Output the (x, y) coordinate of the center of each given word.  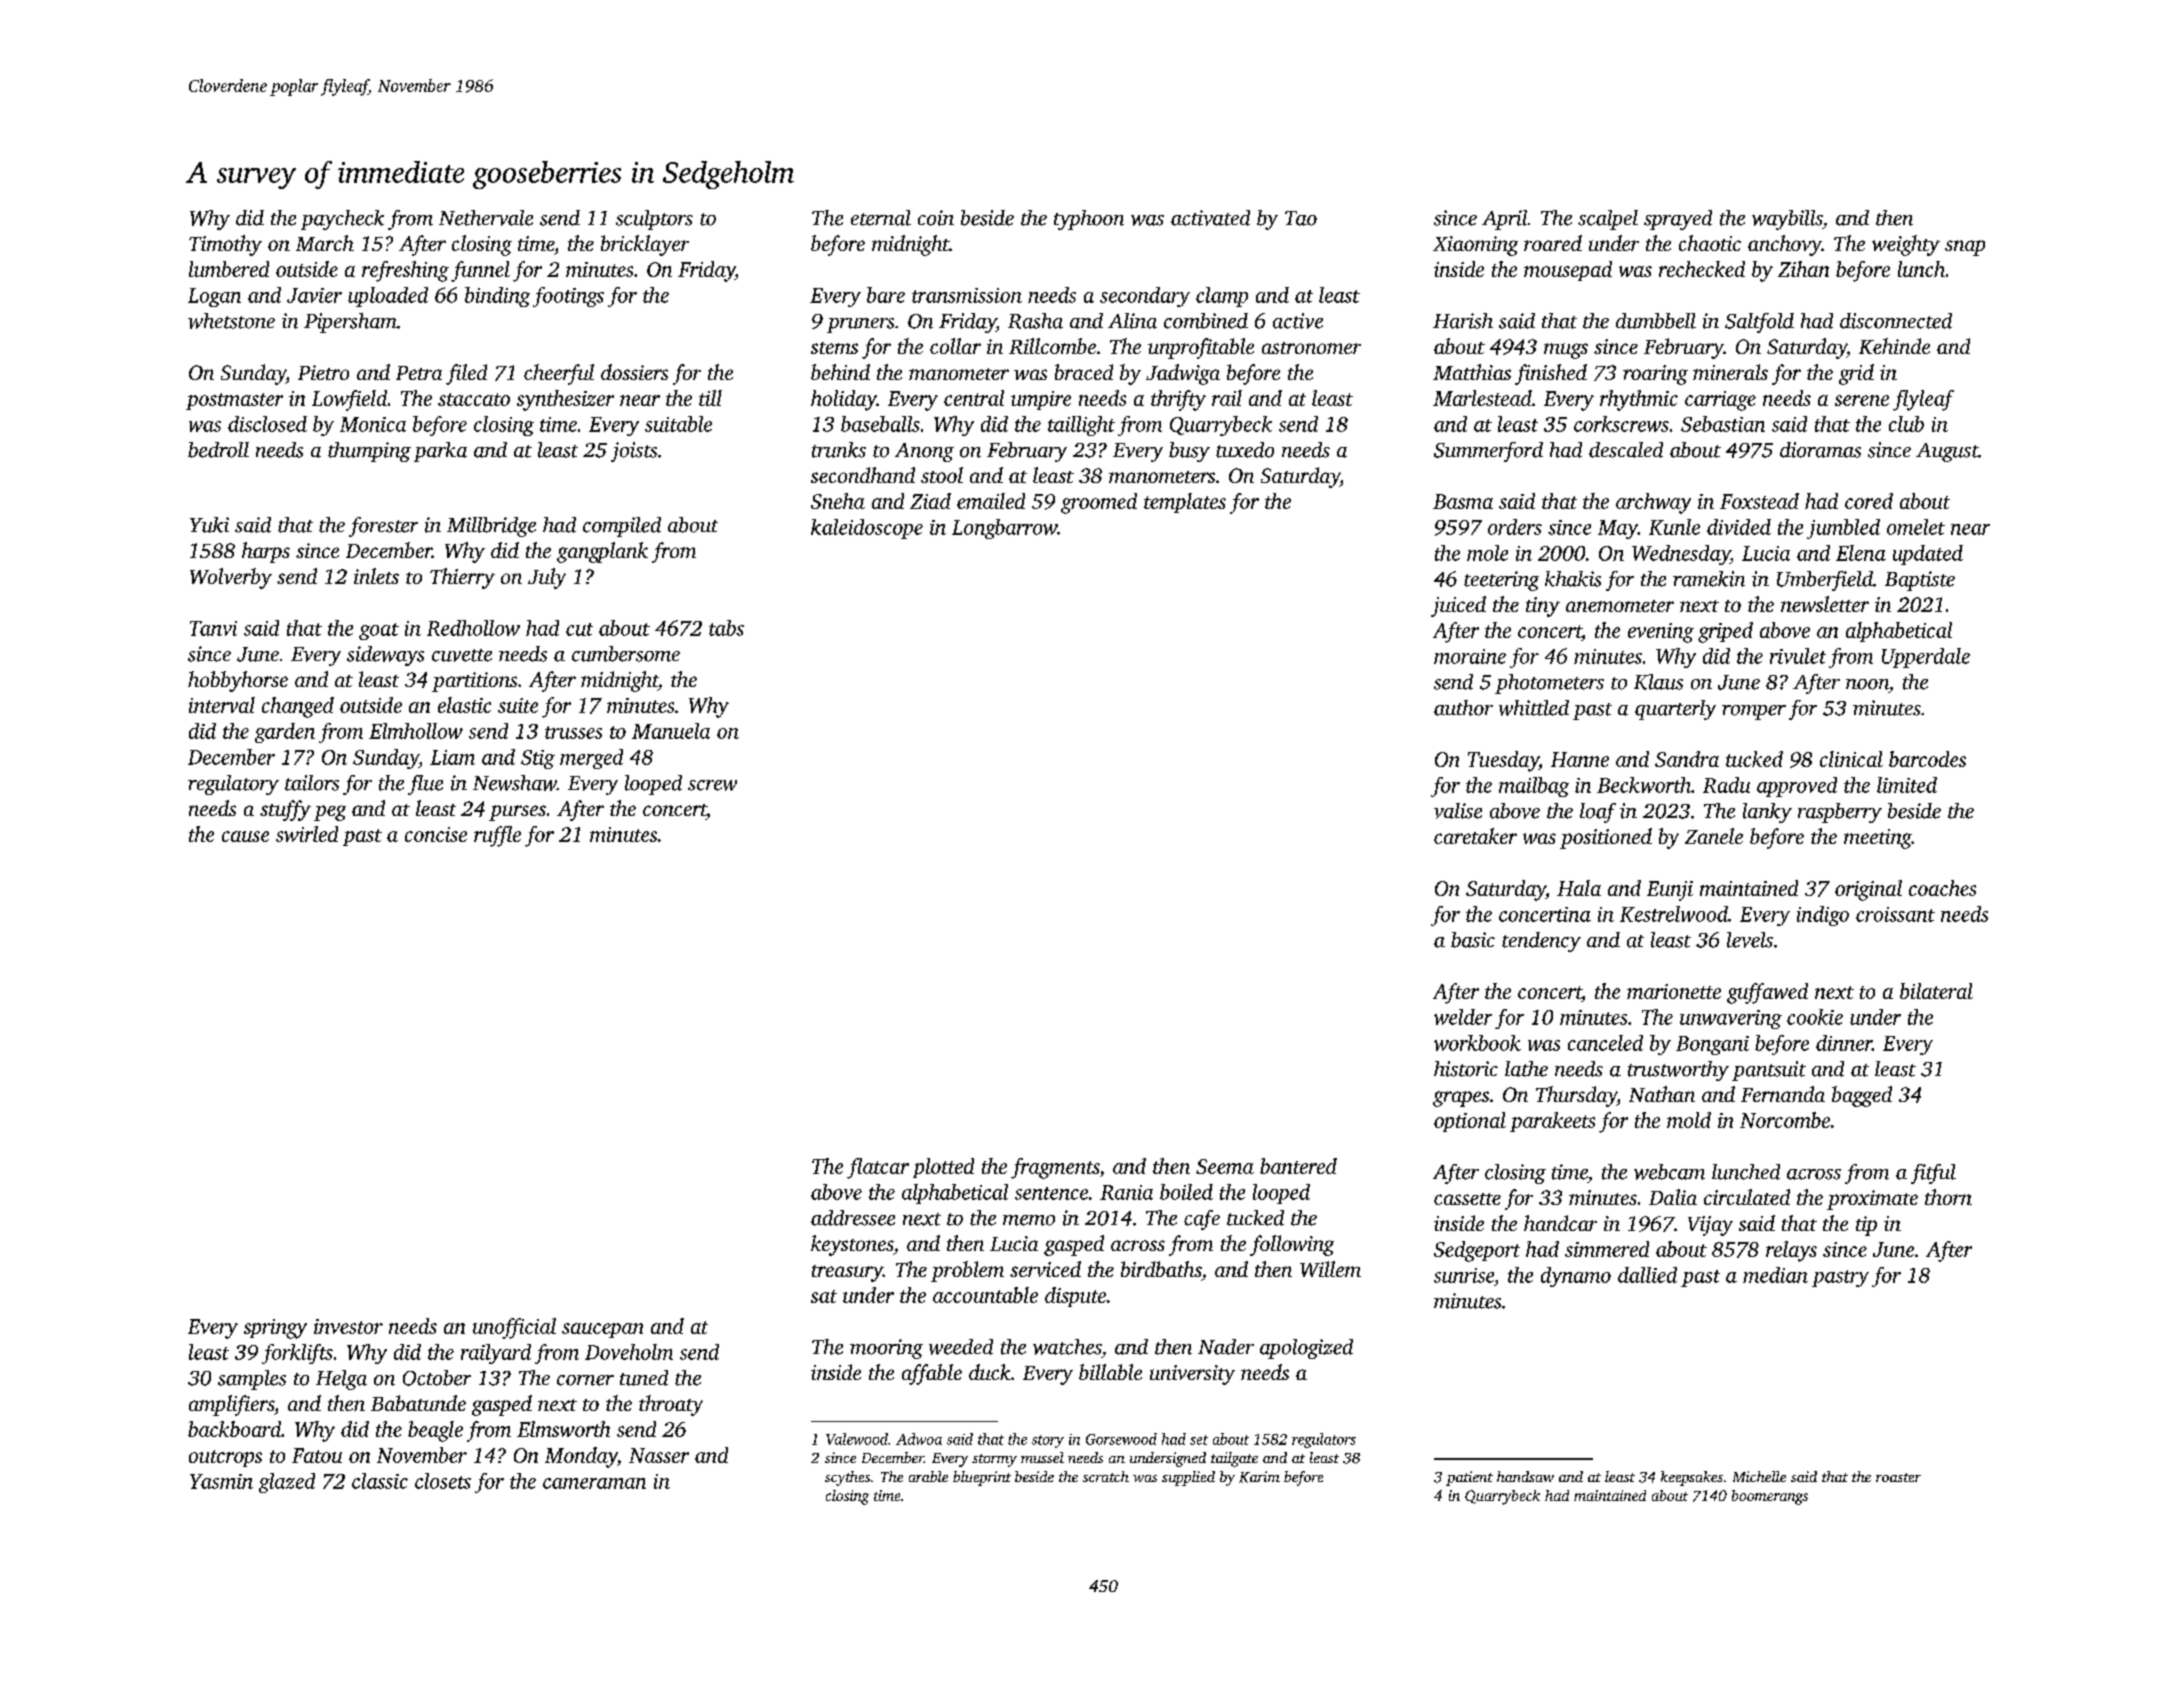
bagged (1862, 1096)
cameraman (594, 1483)
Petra (419, 373)
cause (245, 836)
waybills (1787, 220)
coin (936, 218)
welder (1463, 1017)
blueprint (982, 1478)
